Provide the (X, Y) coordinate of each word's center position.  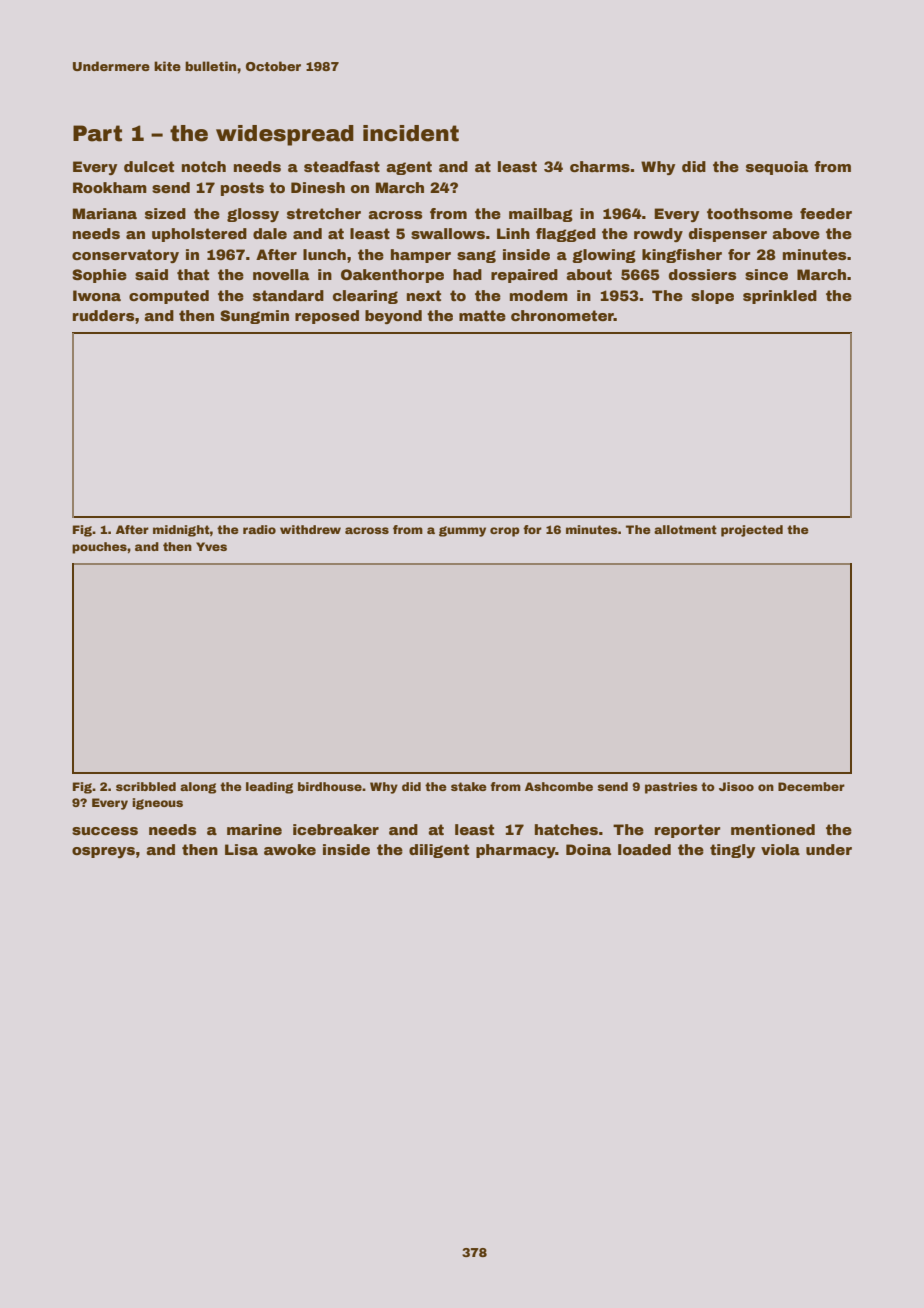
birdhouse (330, 786)
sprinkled (780, 297)
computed (169, 297)
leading (269, 788)
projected (752, 531)
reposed (327, 317)
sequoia (777, 168)
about (589, 274)
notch (204, 166)
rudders (104, 315)
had (467, 274)
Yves (211, 546)
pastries (671, 788)
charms (600, 166)
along (198, 788)
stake (469, 786)
